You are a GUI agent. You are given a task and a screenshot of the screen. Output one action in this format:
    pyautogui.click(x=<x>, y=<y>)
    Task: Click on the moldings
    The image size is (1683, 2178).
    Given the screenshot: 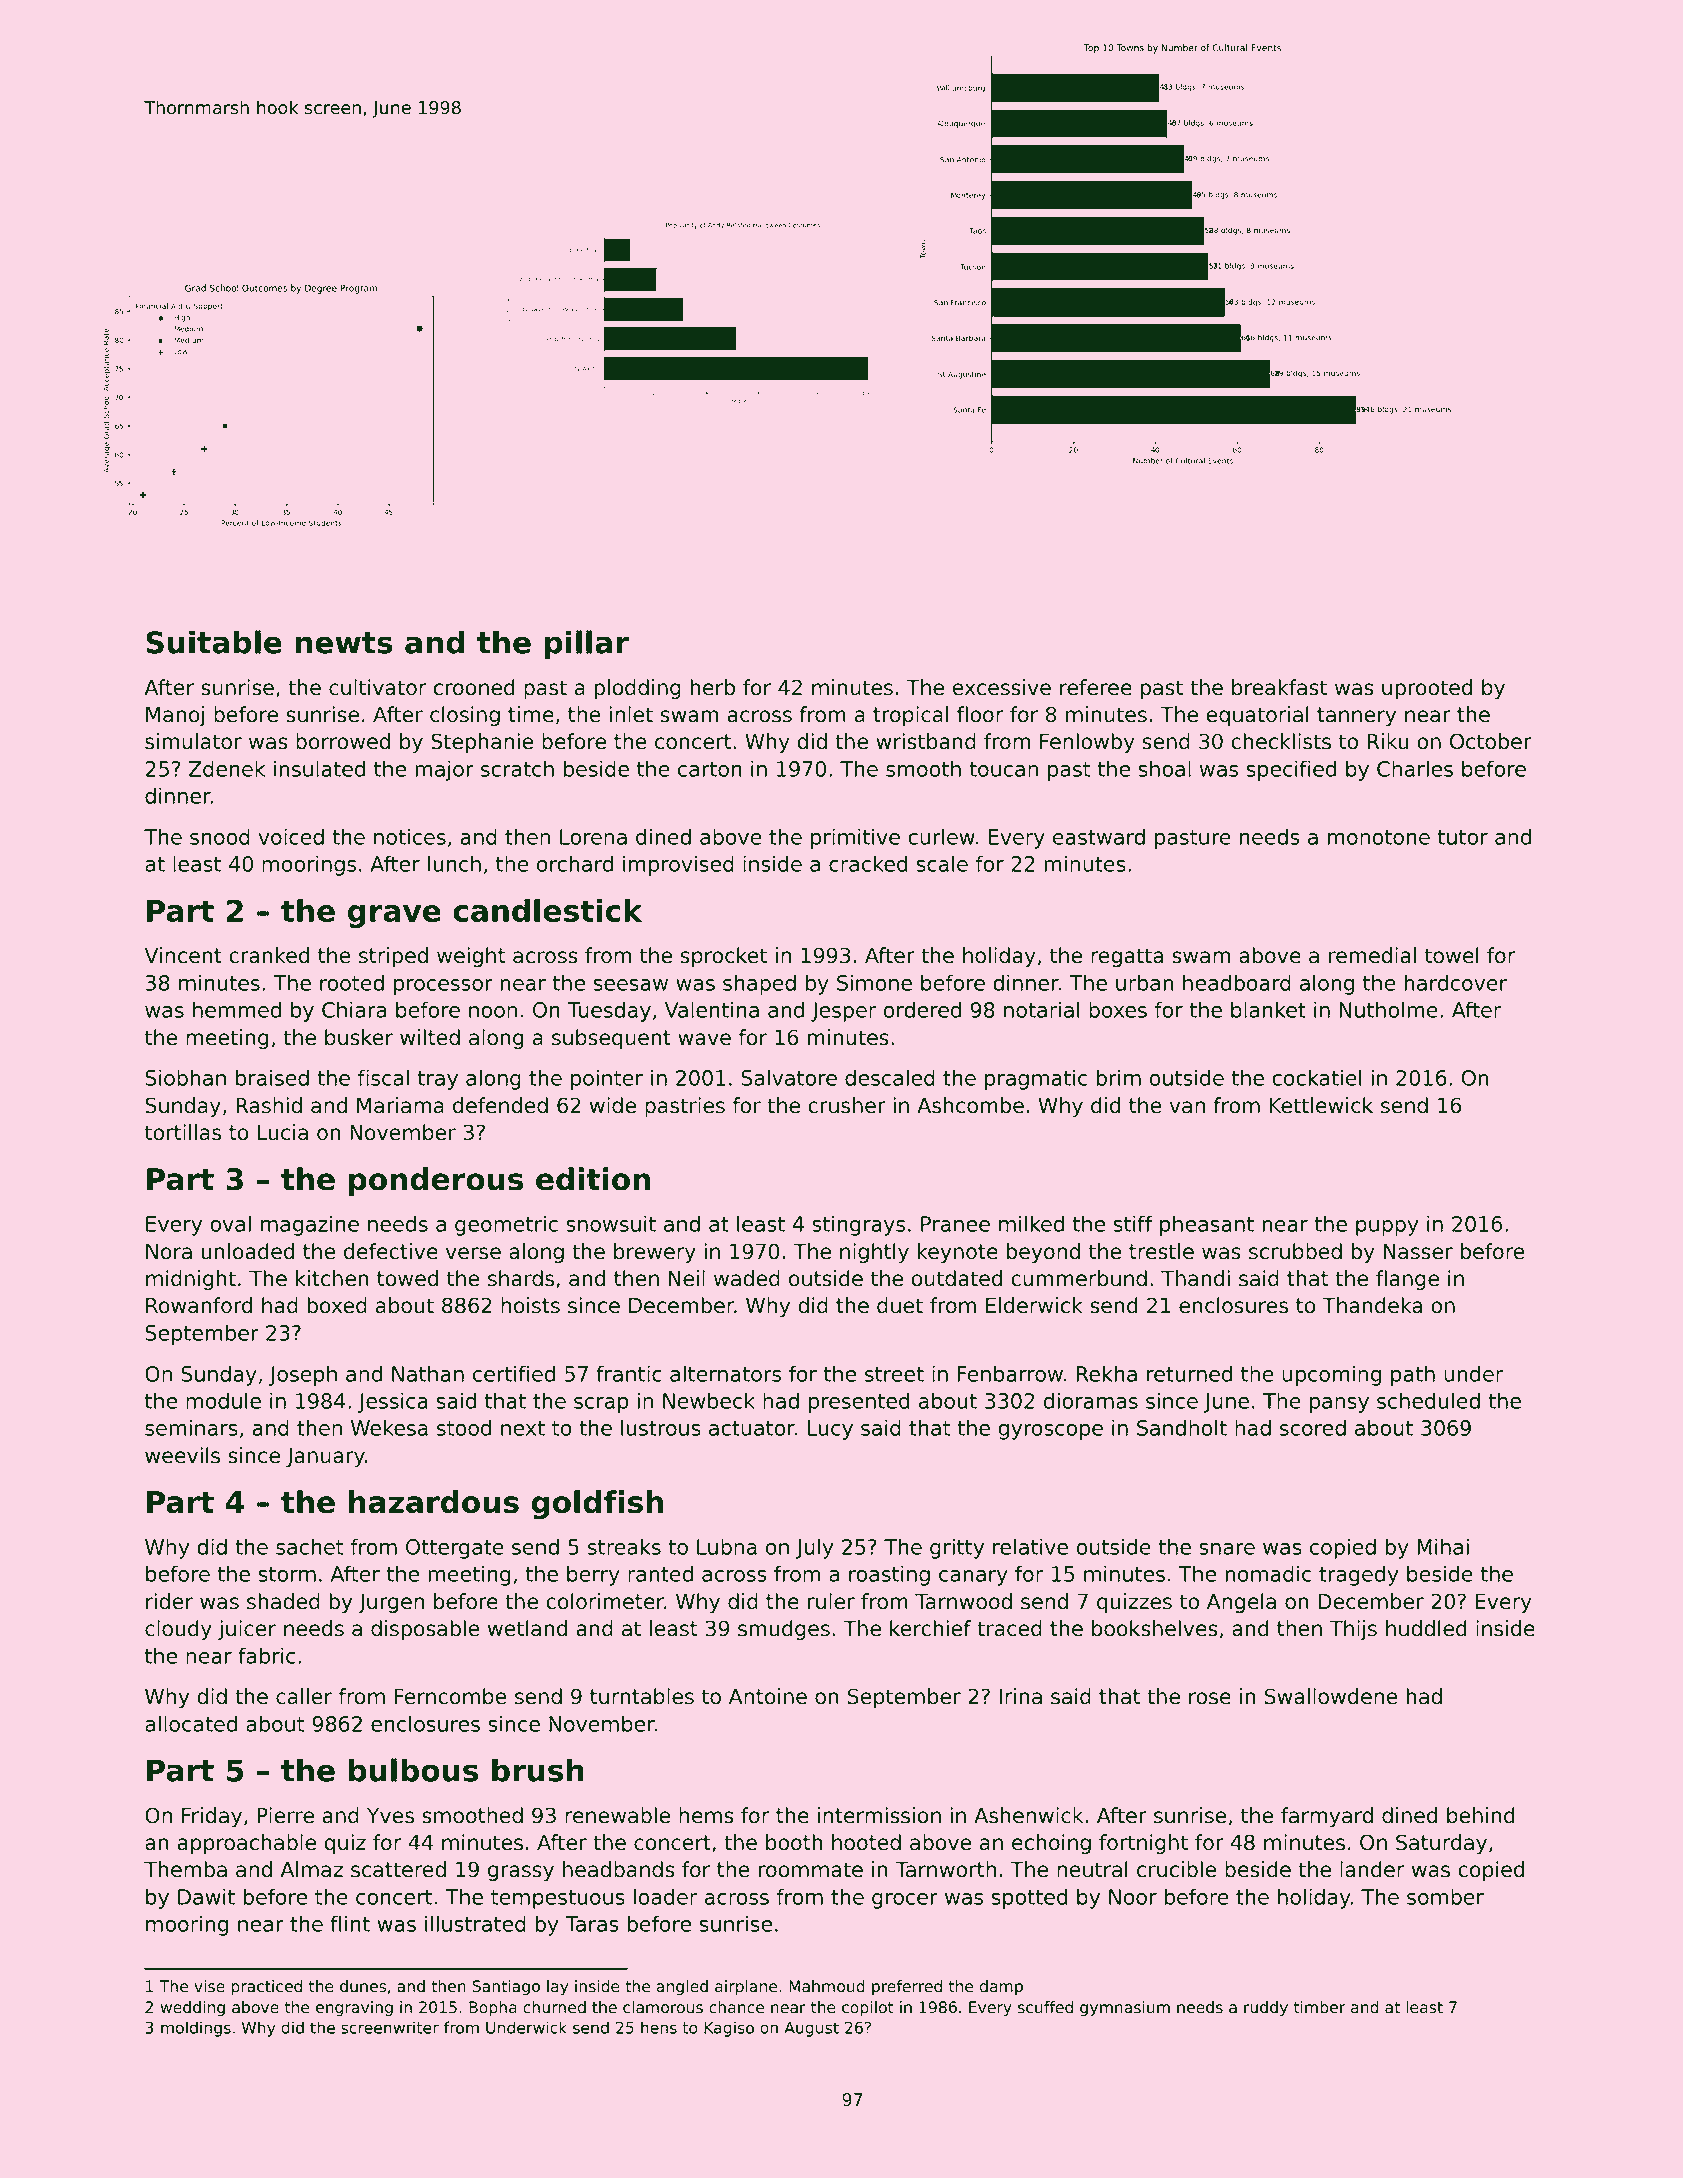 What is the action you would take?
    pyautogui.click(x=196, y=2029)
